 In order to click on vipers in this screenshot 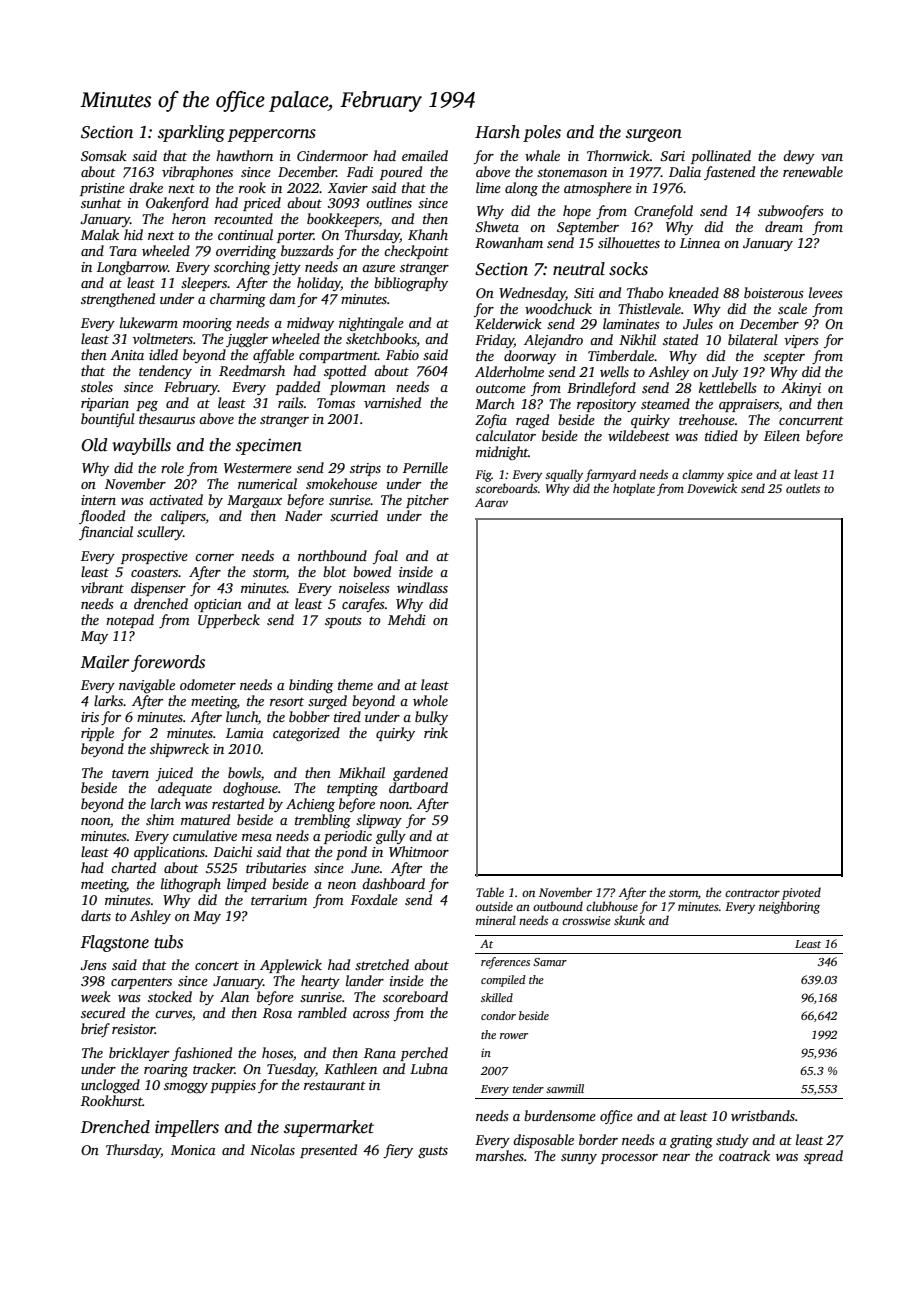, I will do `click(801, 341)`.
